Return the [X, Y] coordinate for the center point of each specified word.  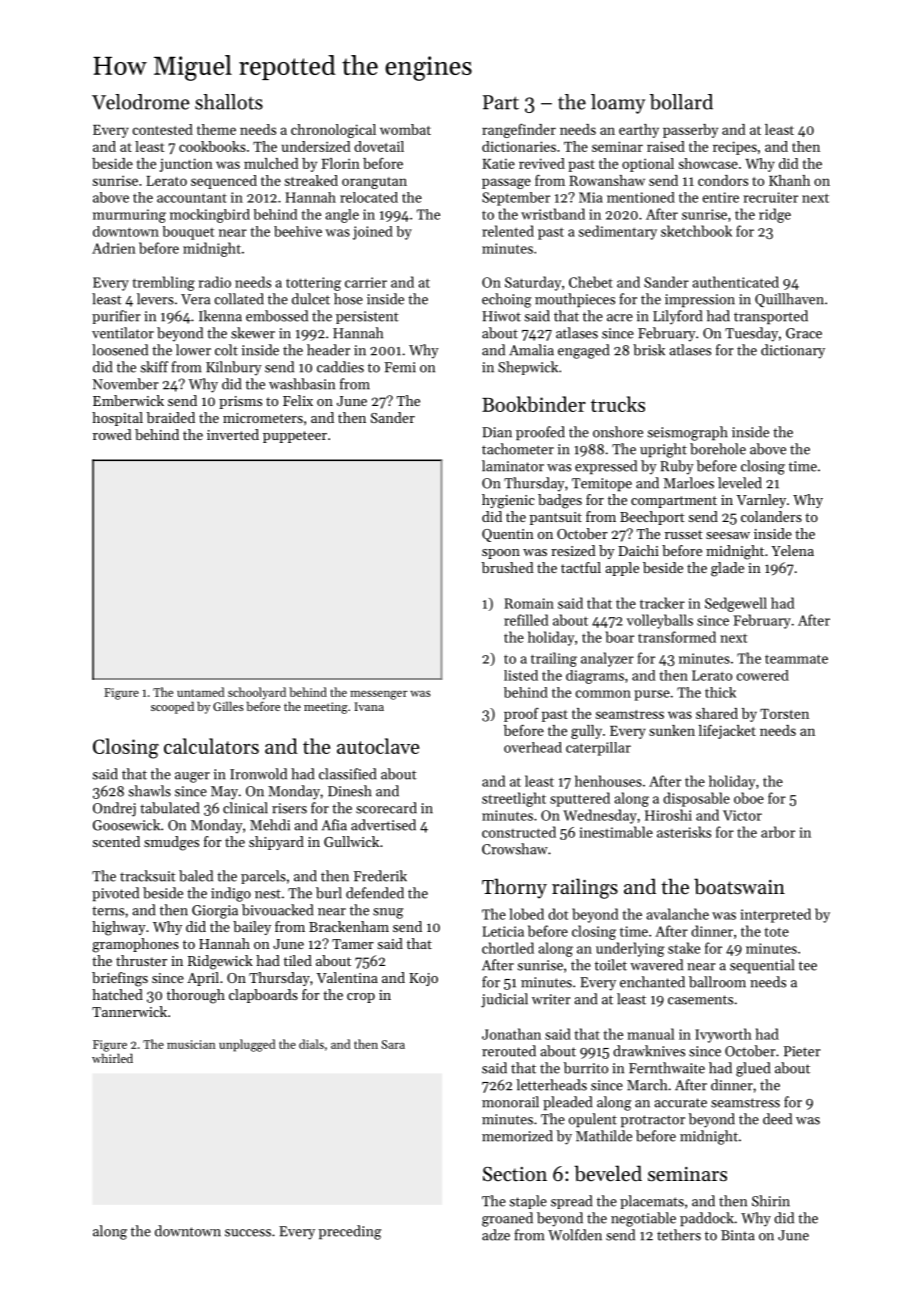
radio [215, 282]
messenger [379, 695]
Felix [298, 400]
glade [727, 569]
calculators [211, 746]
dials [311, 1044]
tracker [662, 603]
